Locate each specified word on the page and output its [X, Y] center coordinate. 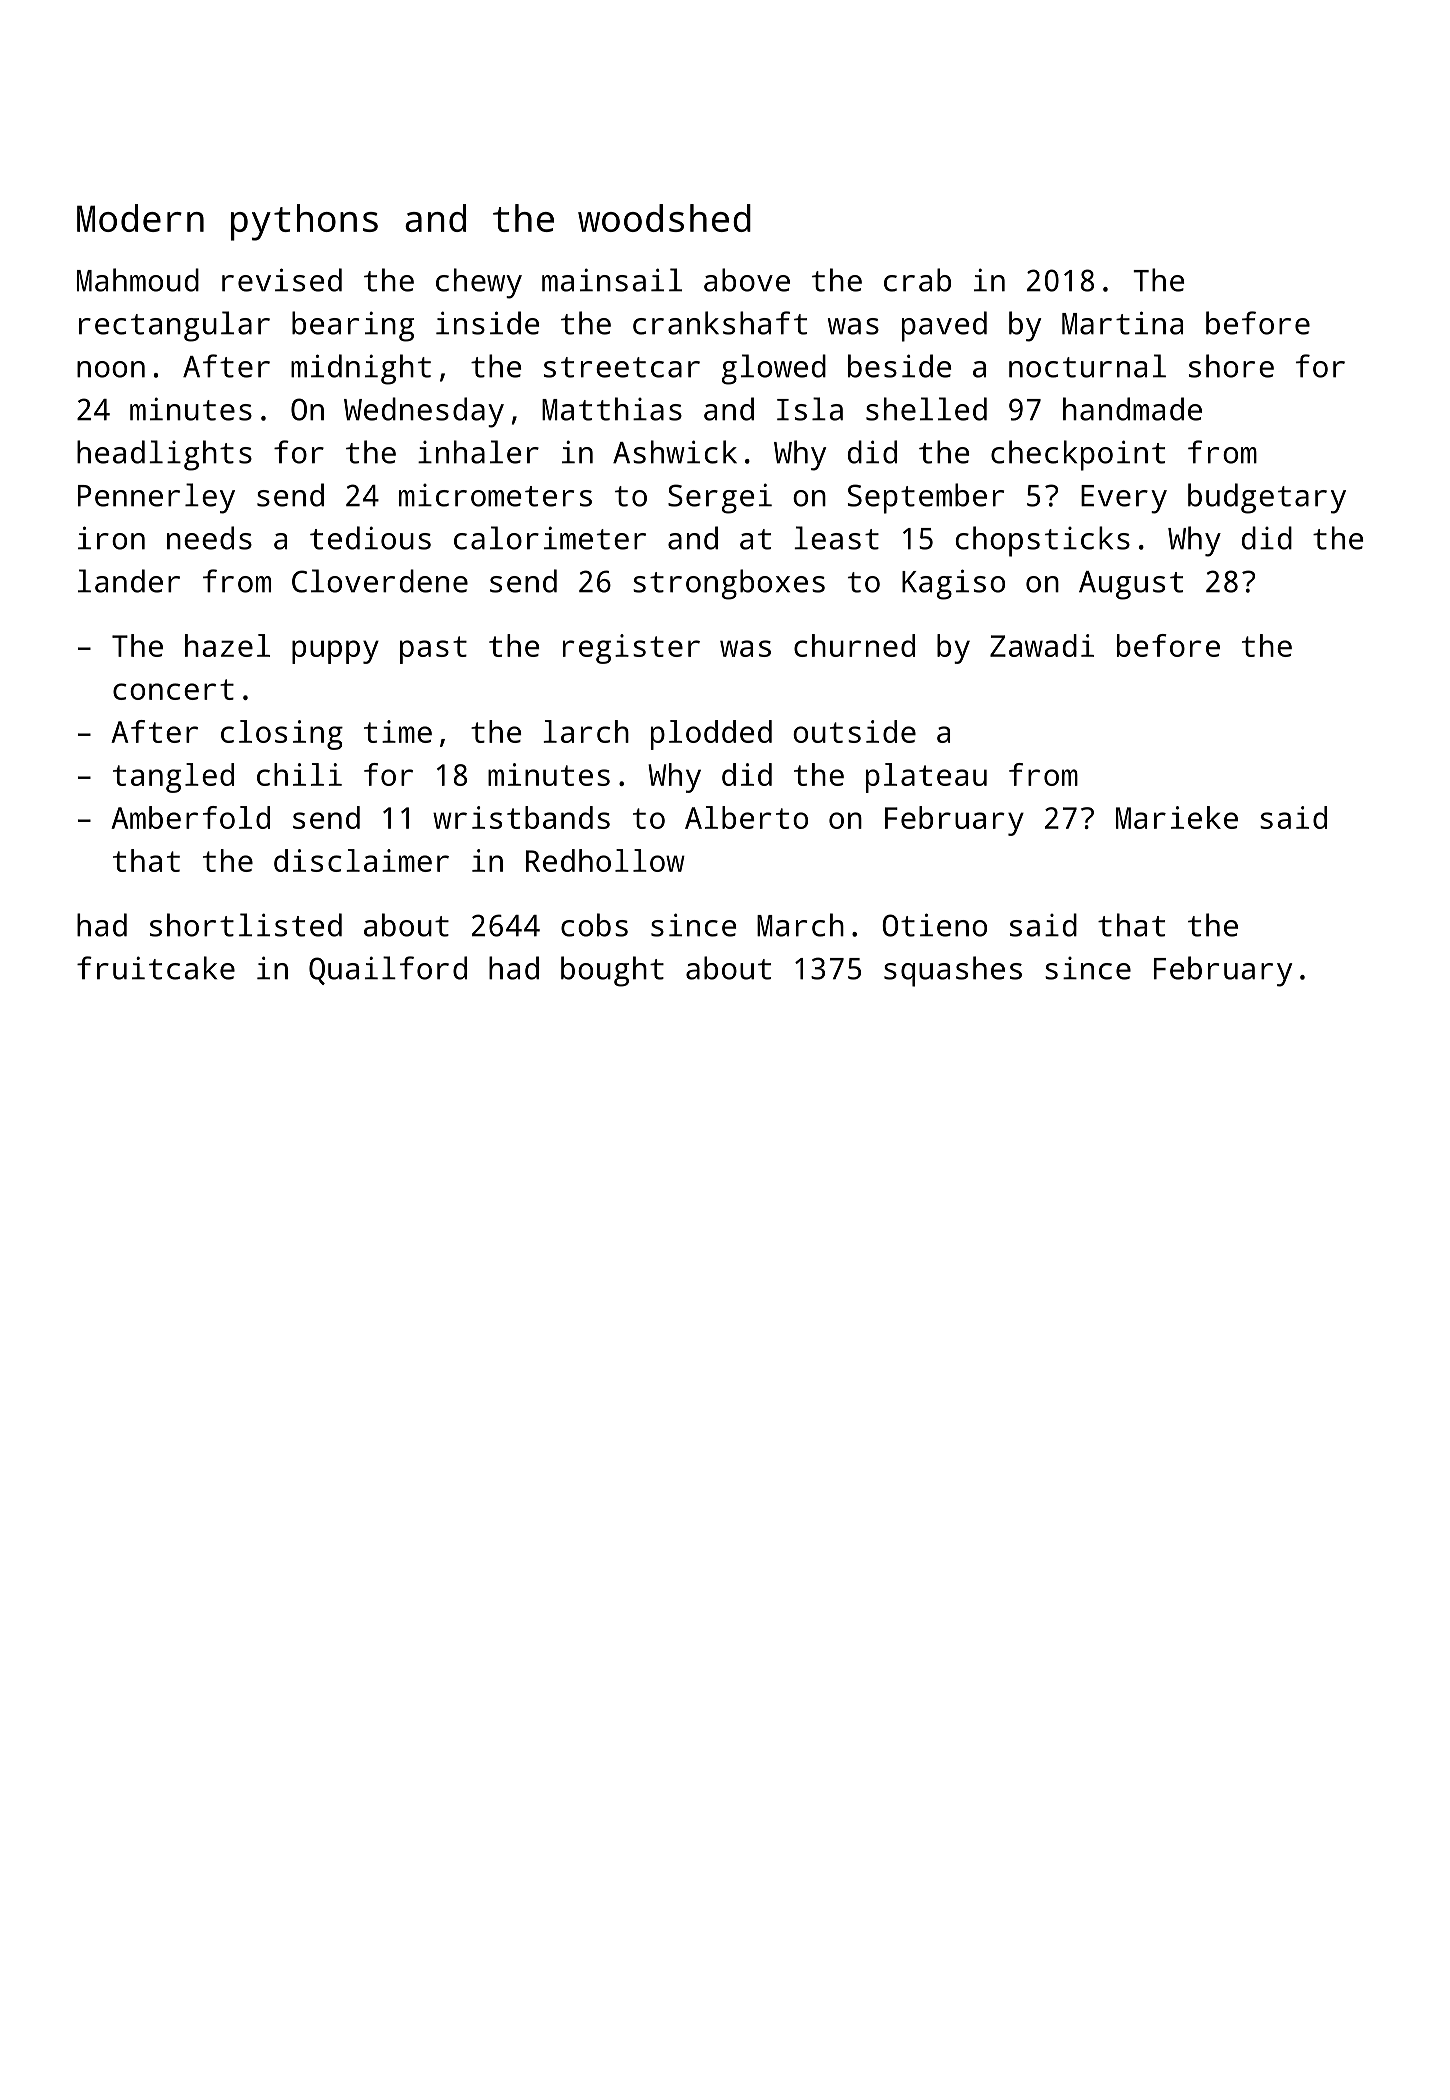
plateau [926, 778]
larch [586, 731]
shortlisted [246, 925]
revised [282, 280]
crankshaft [720, 323]
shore [1231, 366]
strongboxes [729, 584]
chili [299, 774]
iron [111, 538]
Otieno [934, 925]
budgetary [1267, 498]
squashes [953, 971]
